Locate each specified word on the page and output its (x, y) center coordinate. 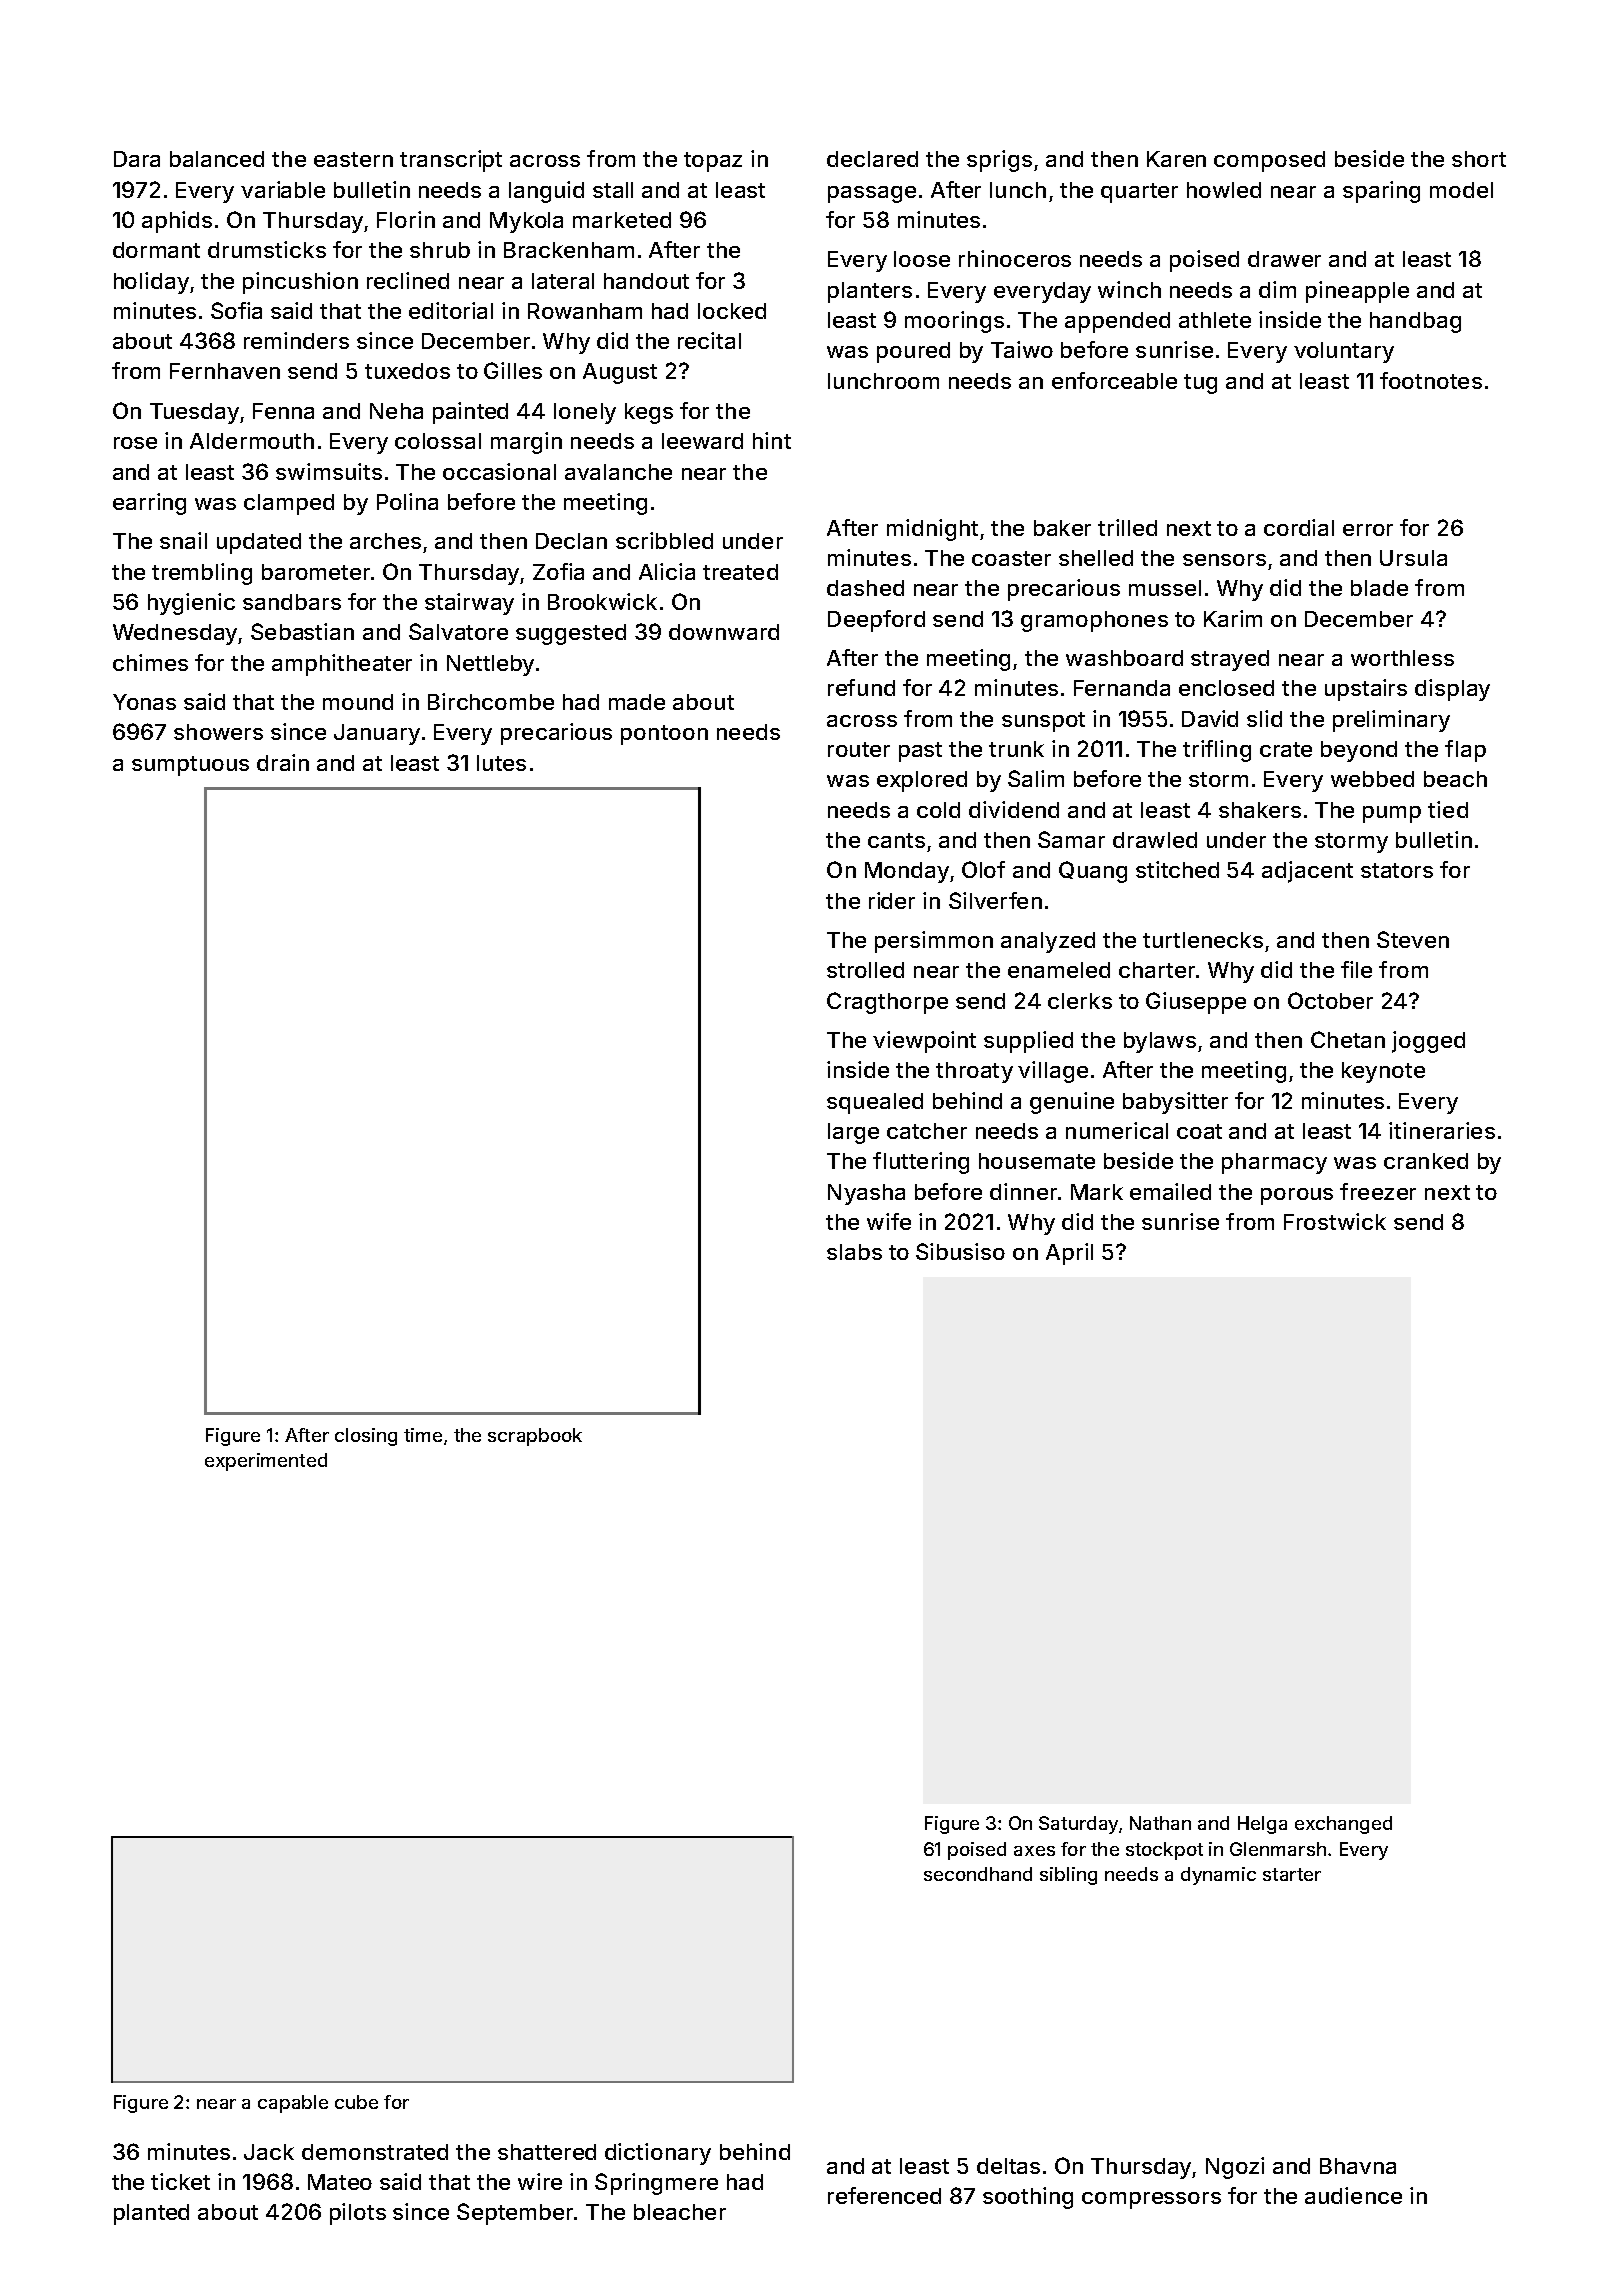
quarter (1139, 193)
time (423, 1435)
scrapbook (535, 1437)
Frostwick (1335, 1221)
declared (872, 159)
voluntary (1344, 352)
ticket (180, 2181)
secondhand (978, 1874)
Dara (137, 159)
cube (356, 2102)
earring (149, 504)
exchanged (1343, 1825)
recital (709, 340)
